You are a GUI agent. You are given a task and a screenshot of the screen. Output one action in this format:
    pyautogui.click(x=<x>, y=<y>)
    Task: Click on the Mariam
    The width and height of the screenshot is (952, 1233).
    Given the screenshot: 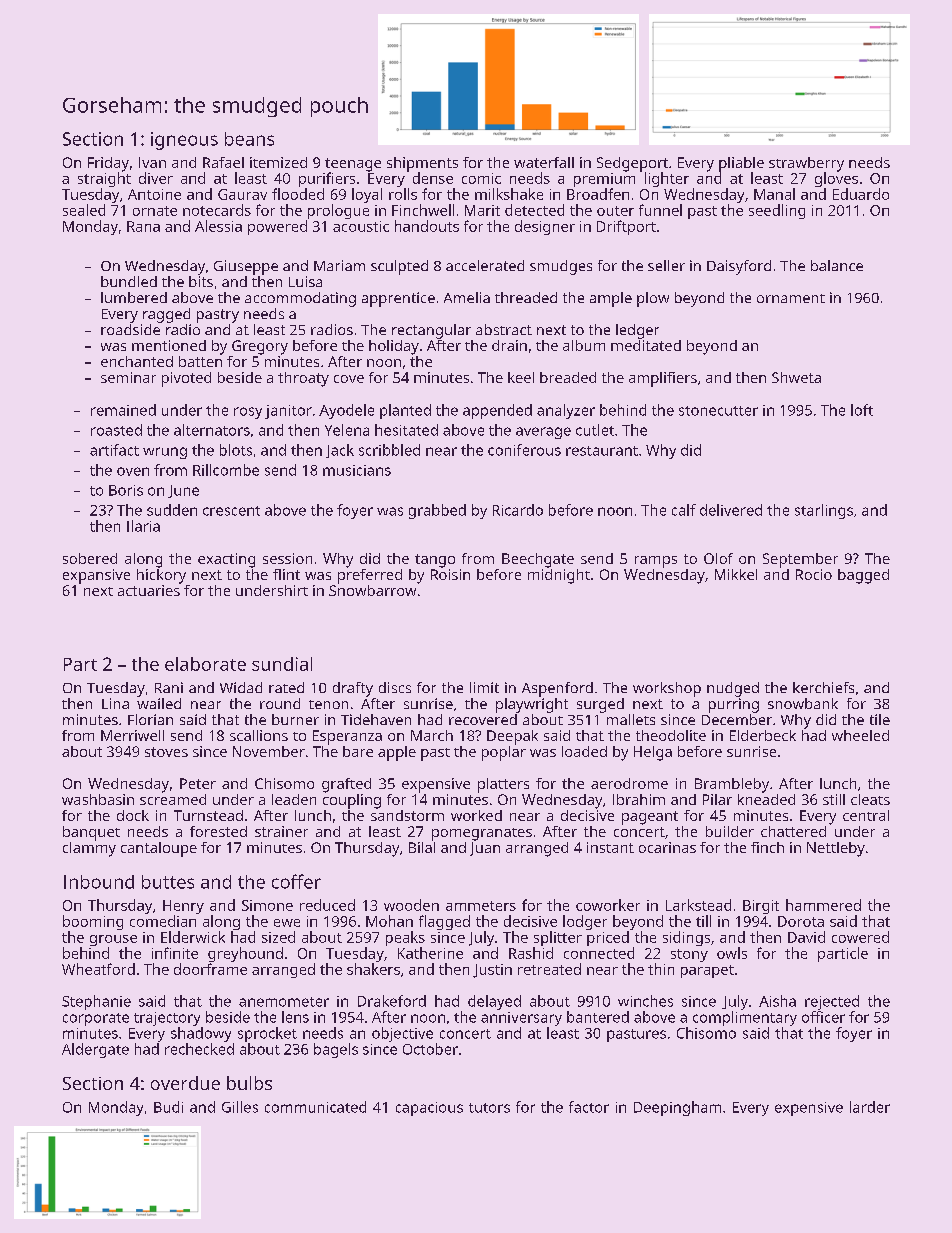 What is the action you would take?
    pyautogui.click(x=339, y=265)
